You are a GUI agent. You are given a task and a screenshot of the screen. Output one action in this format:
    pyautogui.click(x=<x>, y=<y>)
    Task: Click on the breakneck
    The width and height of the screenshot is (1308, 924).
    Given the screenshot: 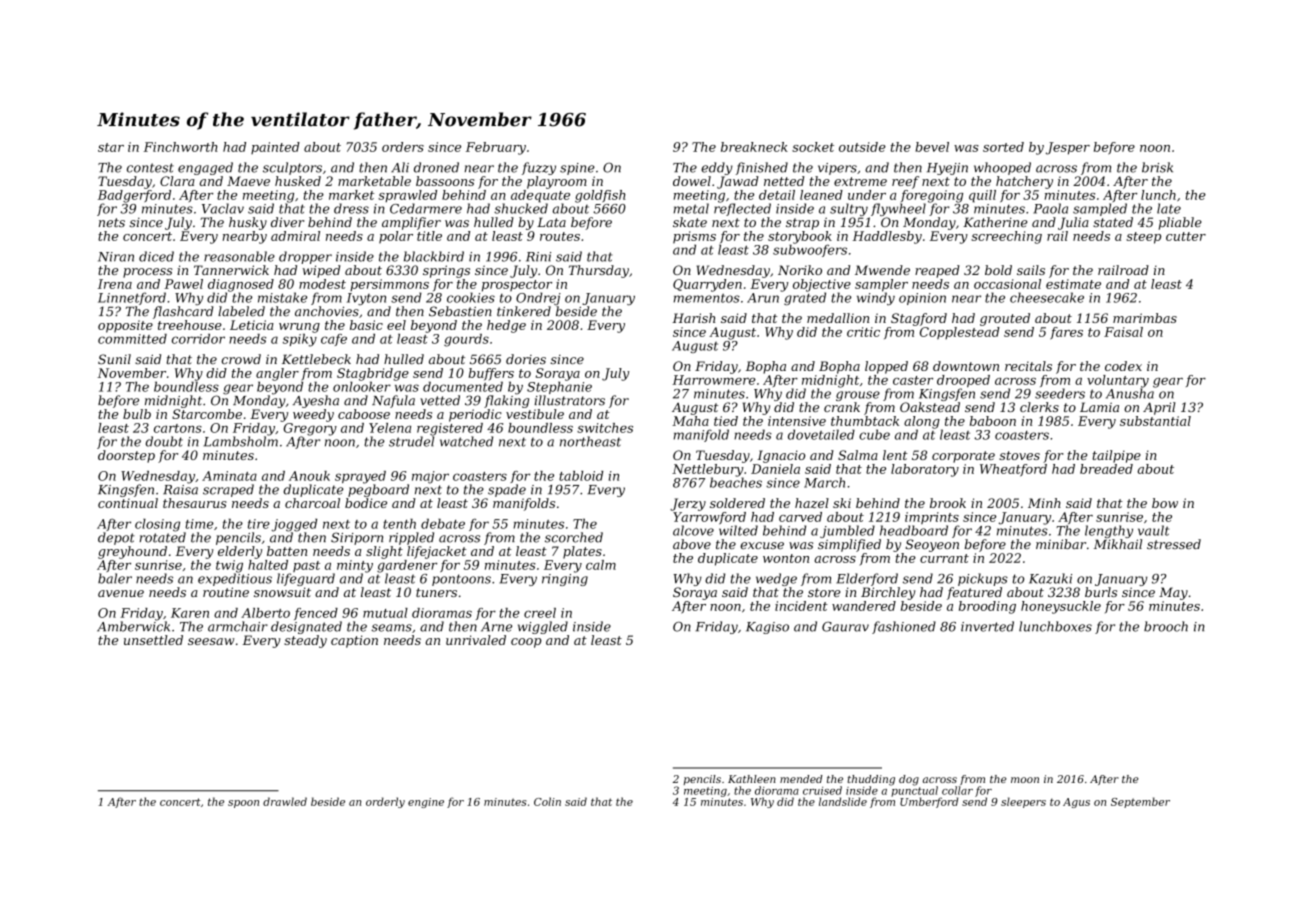 What is the action you would take?
    pyautogui.click(x=754, y=147)
